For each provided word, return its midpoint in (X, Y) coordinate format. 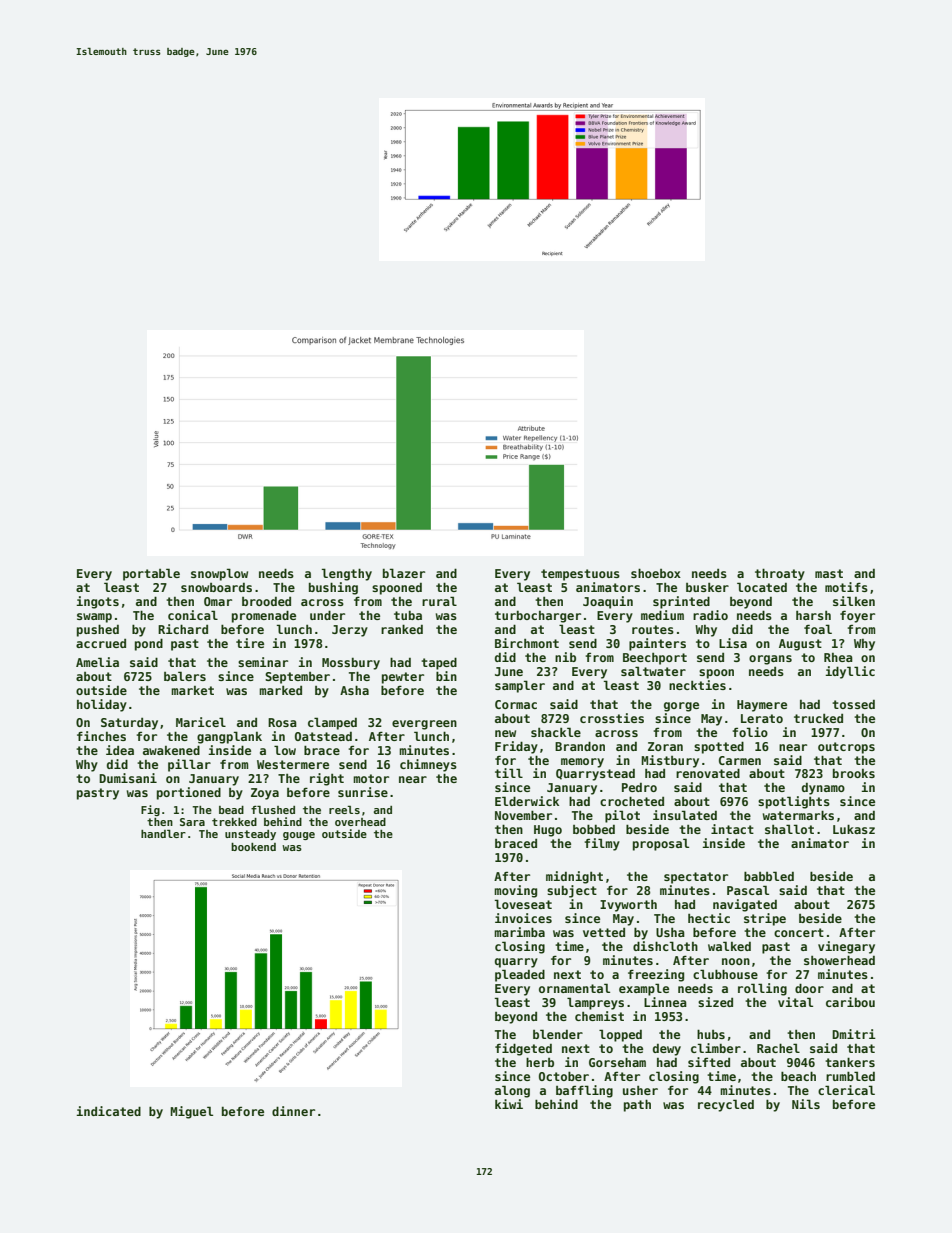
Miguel (191, 1112)
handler (163, 833)
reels (344, 809)
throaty (780, 574)
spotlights (794, 802)
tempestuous (580, 575)
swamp (94, 618)
